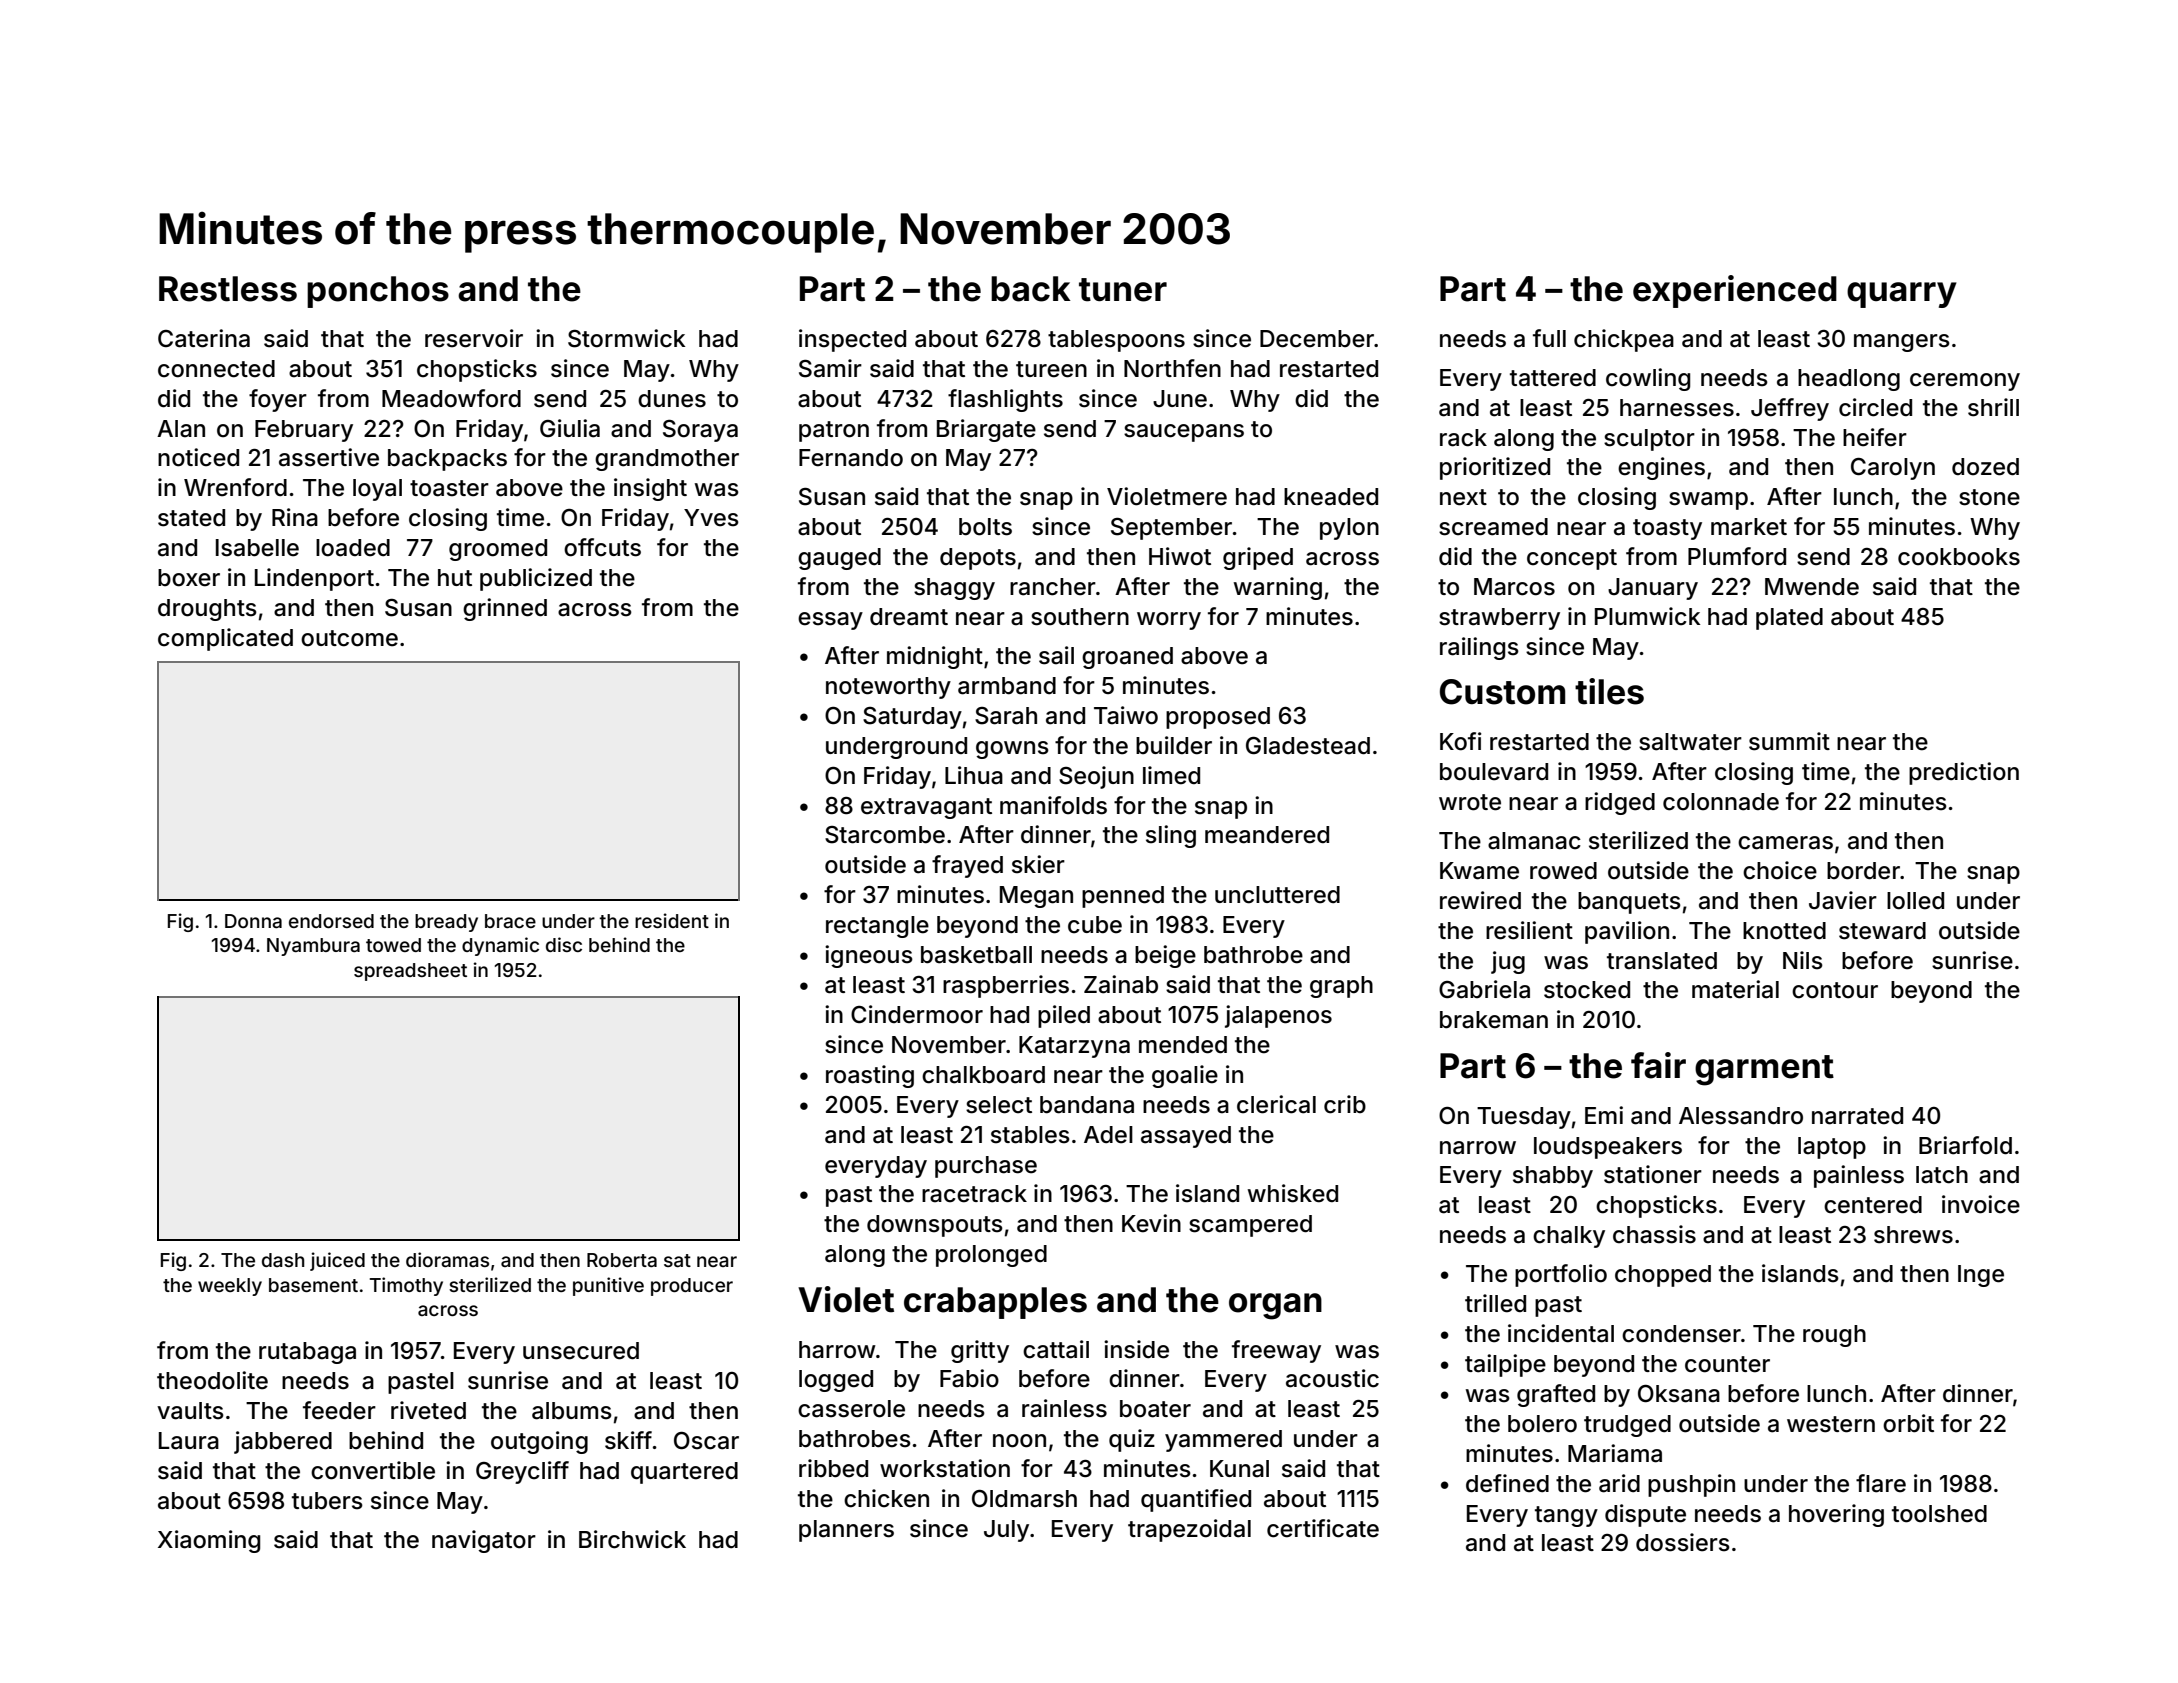  What do you see at coordinates (1123, 290) in the screenshot?
I see `tuner` at bounding box center [1123, 290].
